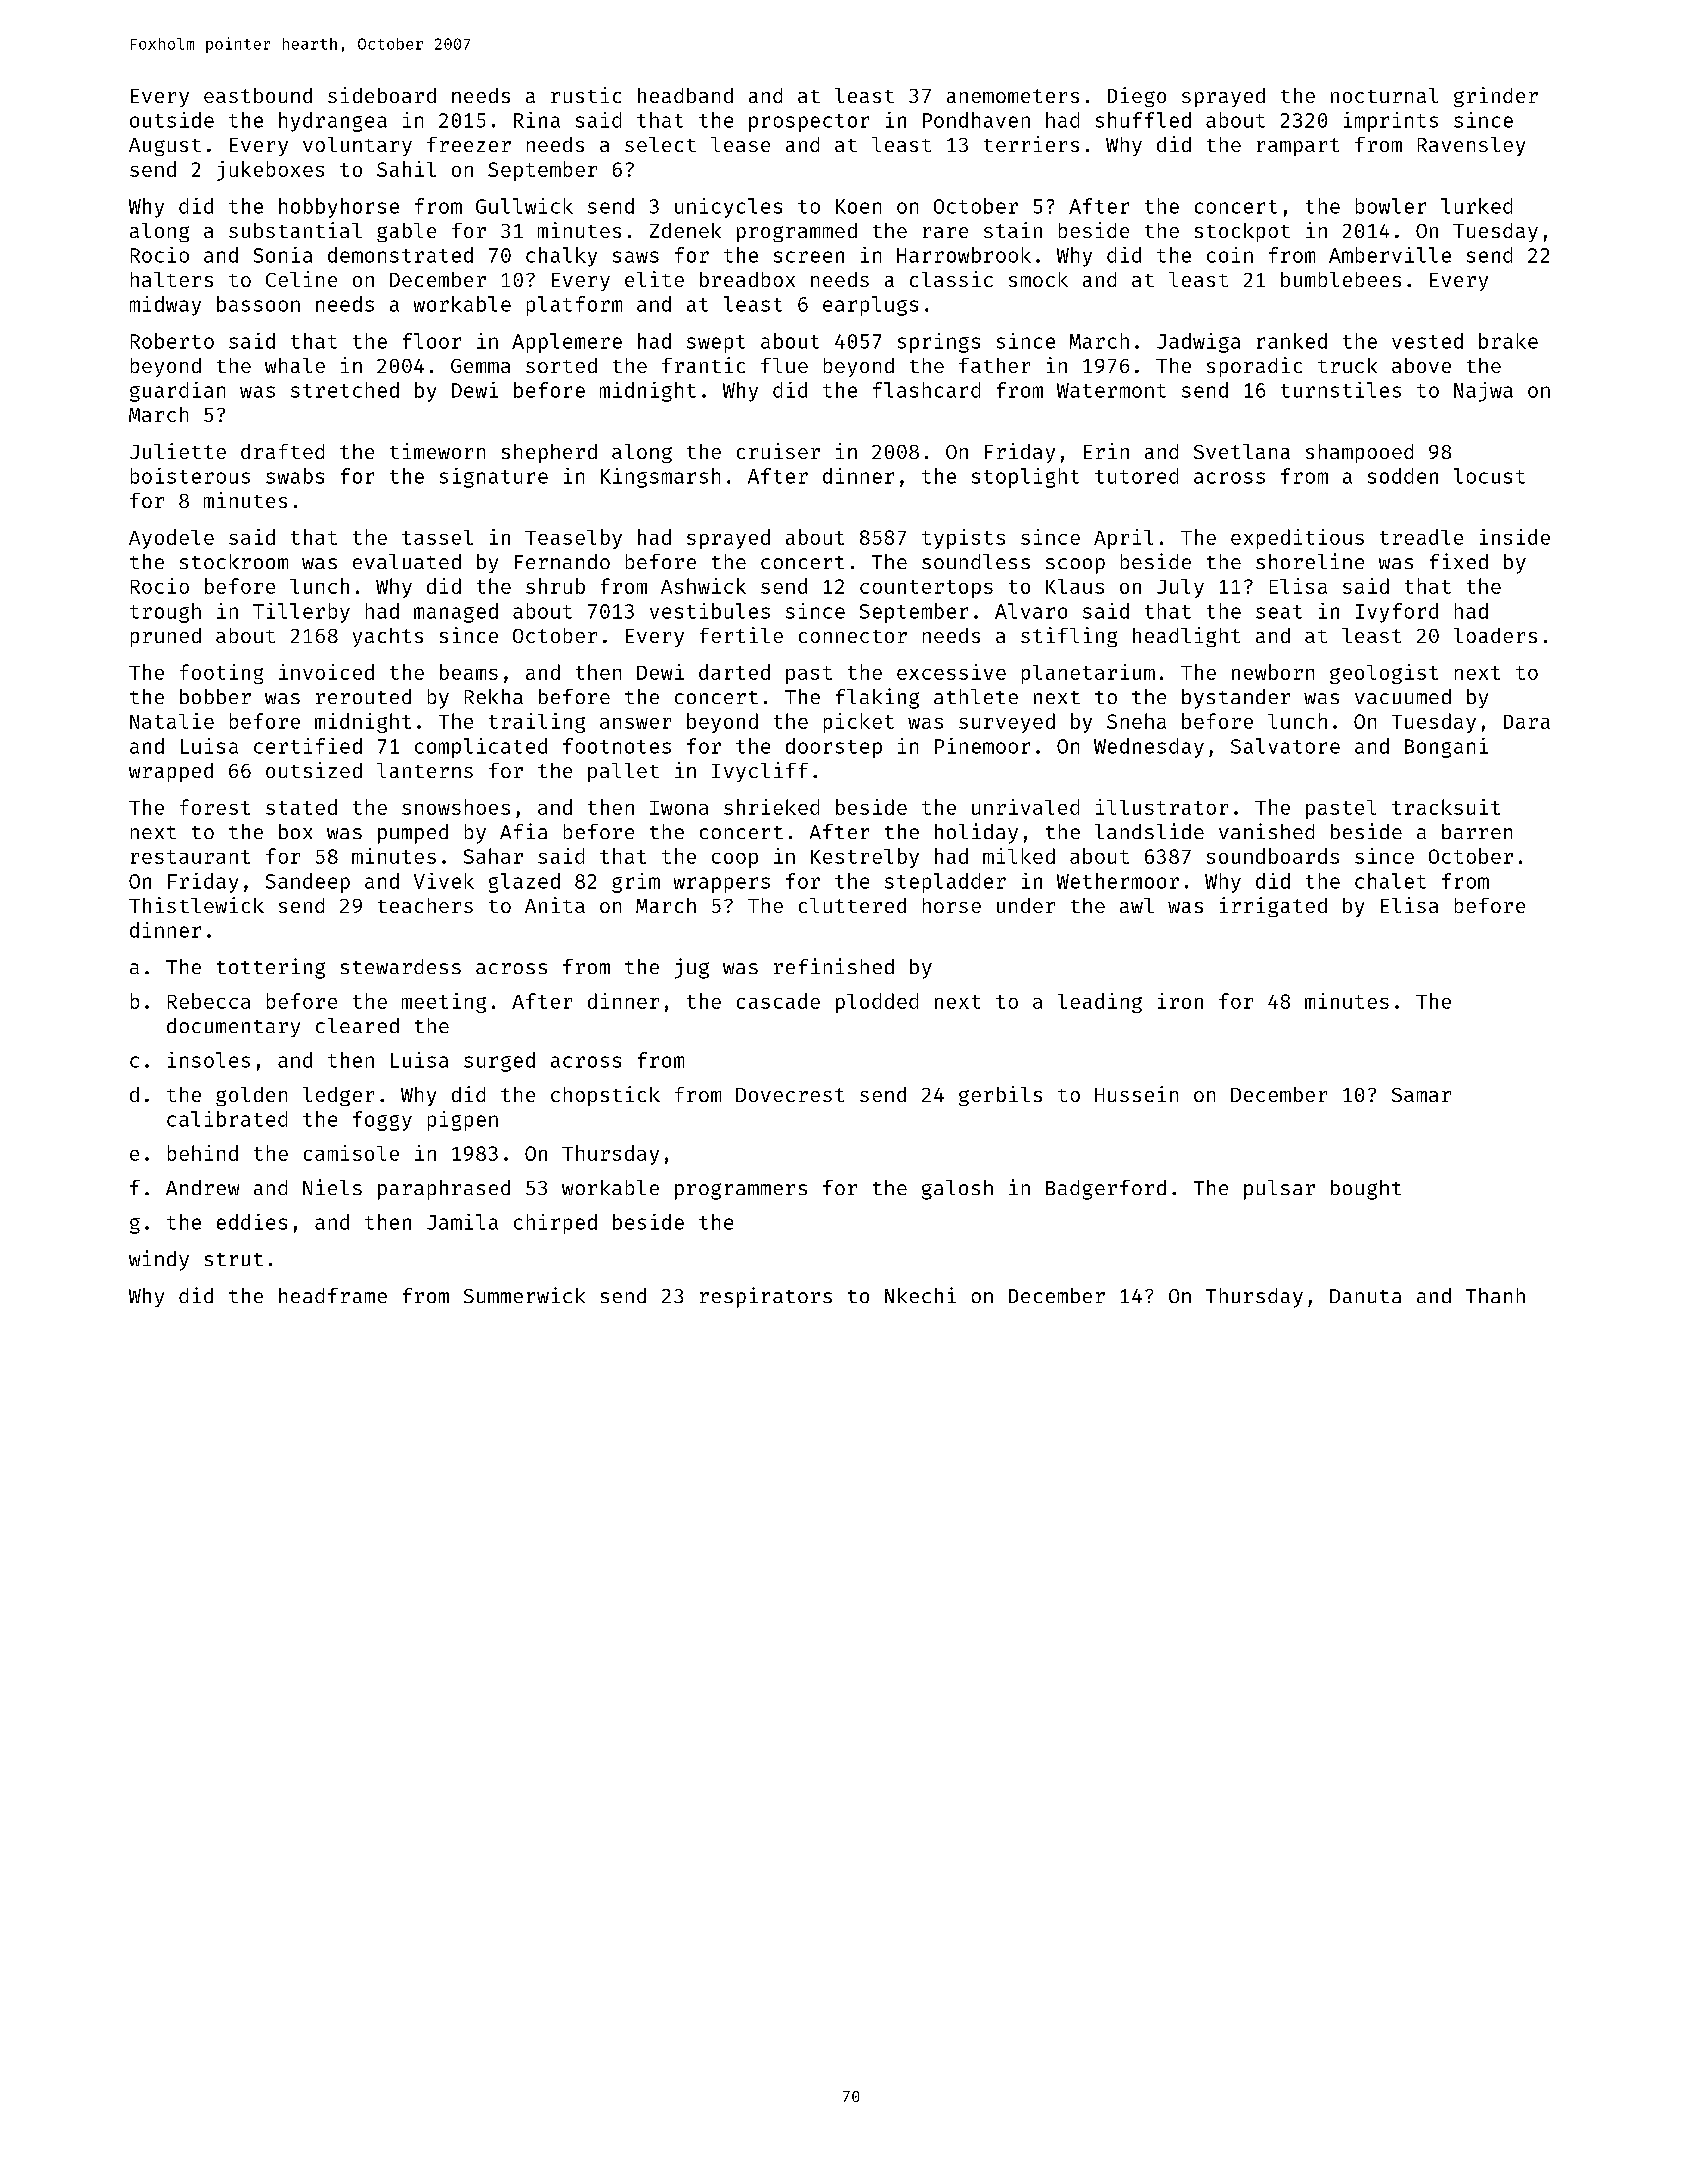 The height and width of the screenshot is (2178, 1683). What do you see at coordinates (469, 144) in the screenshot?
I see `freezer` at bounding box center [469, 144].
